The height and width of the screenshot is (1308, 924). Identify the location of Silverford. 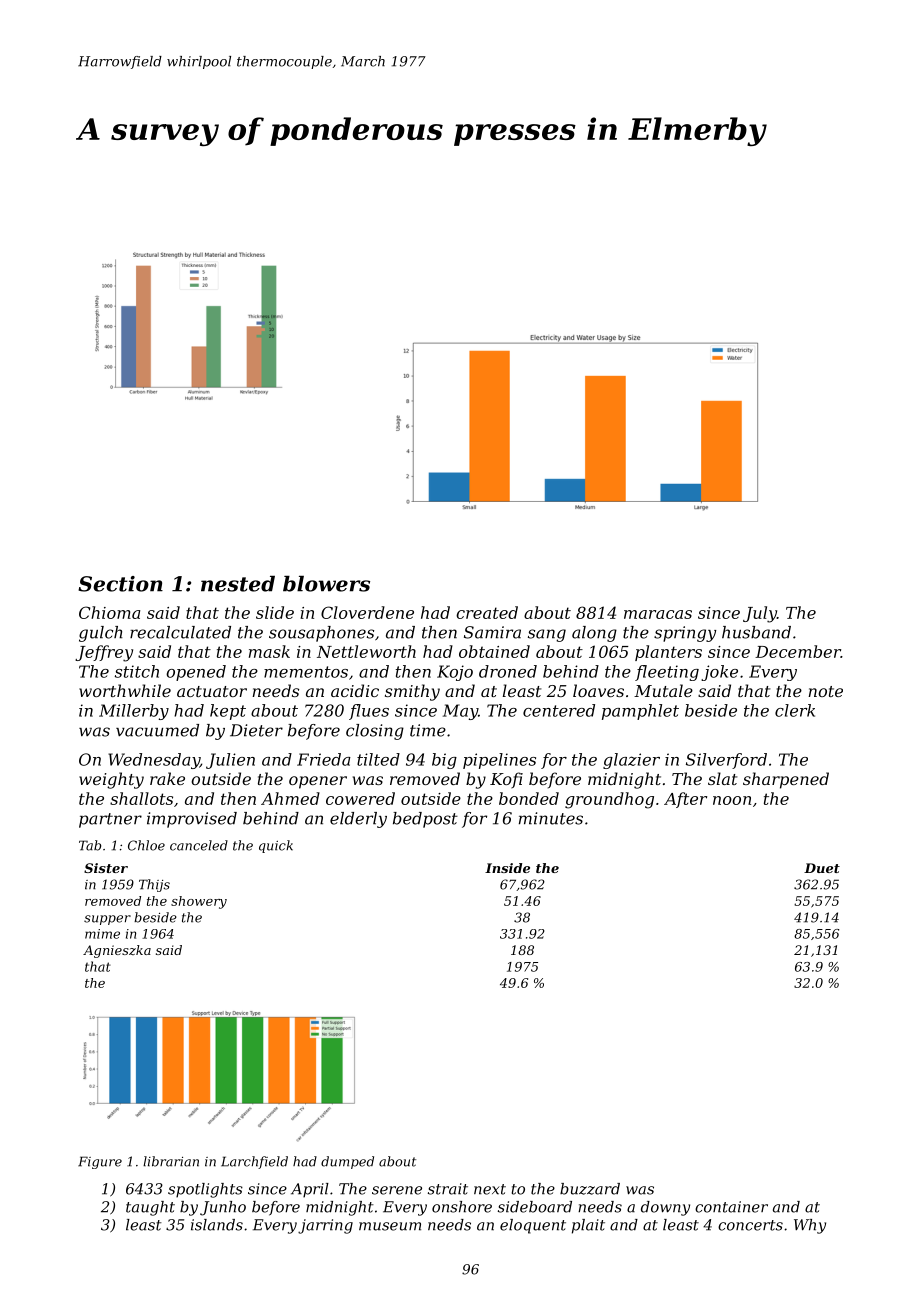
(726, 761).
